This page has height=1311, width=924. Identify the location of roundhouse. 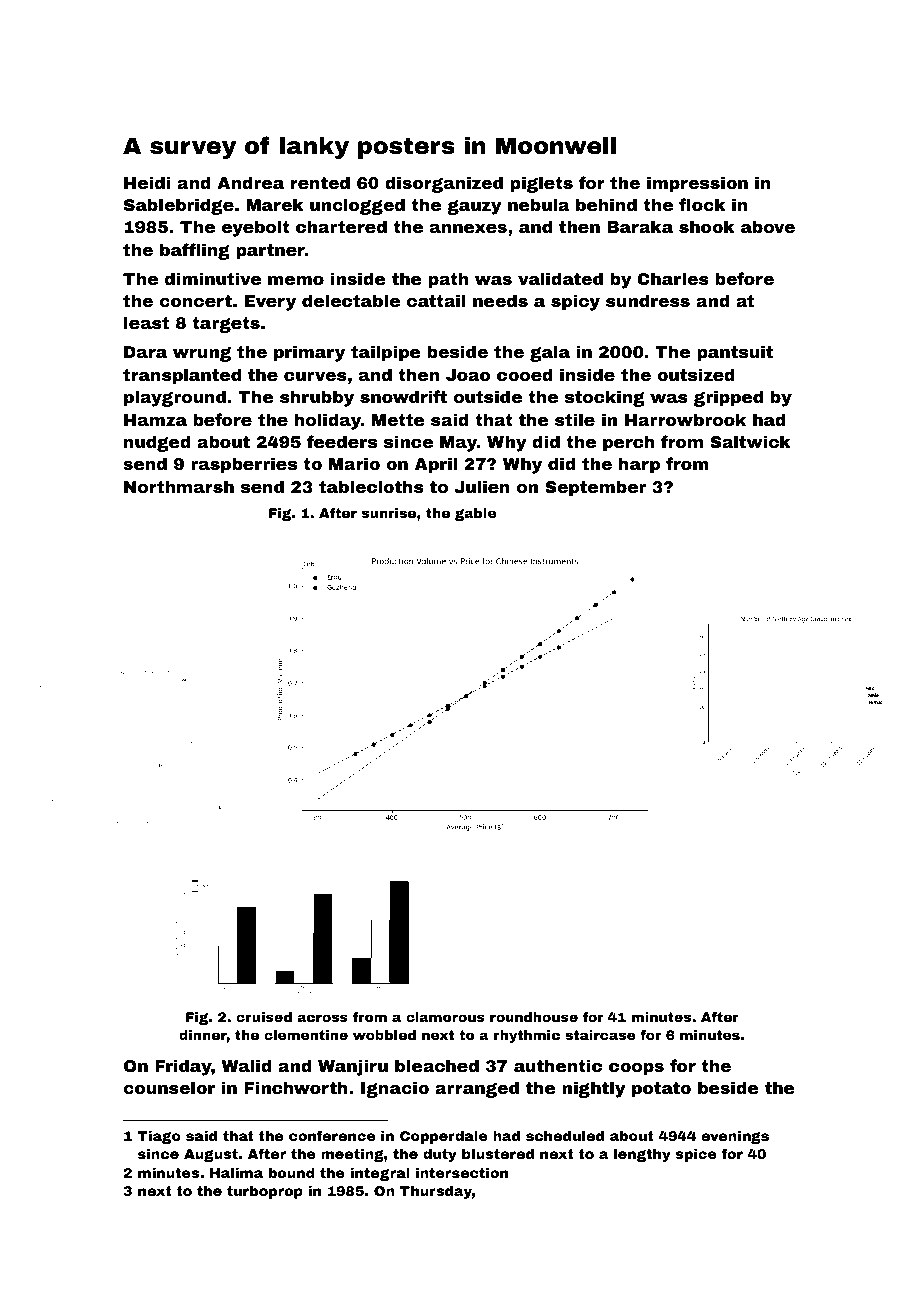
(534, 1017).
